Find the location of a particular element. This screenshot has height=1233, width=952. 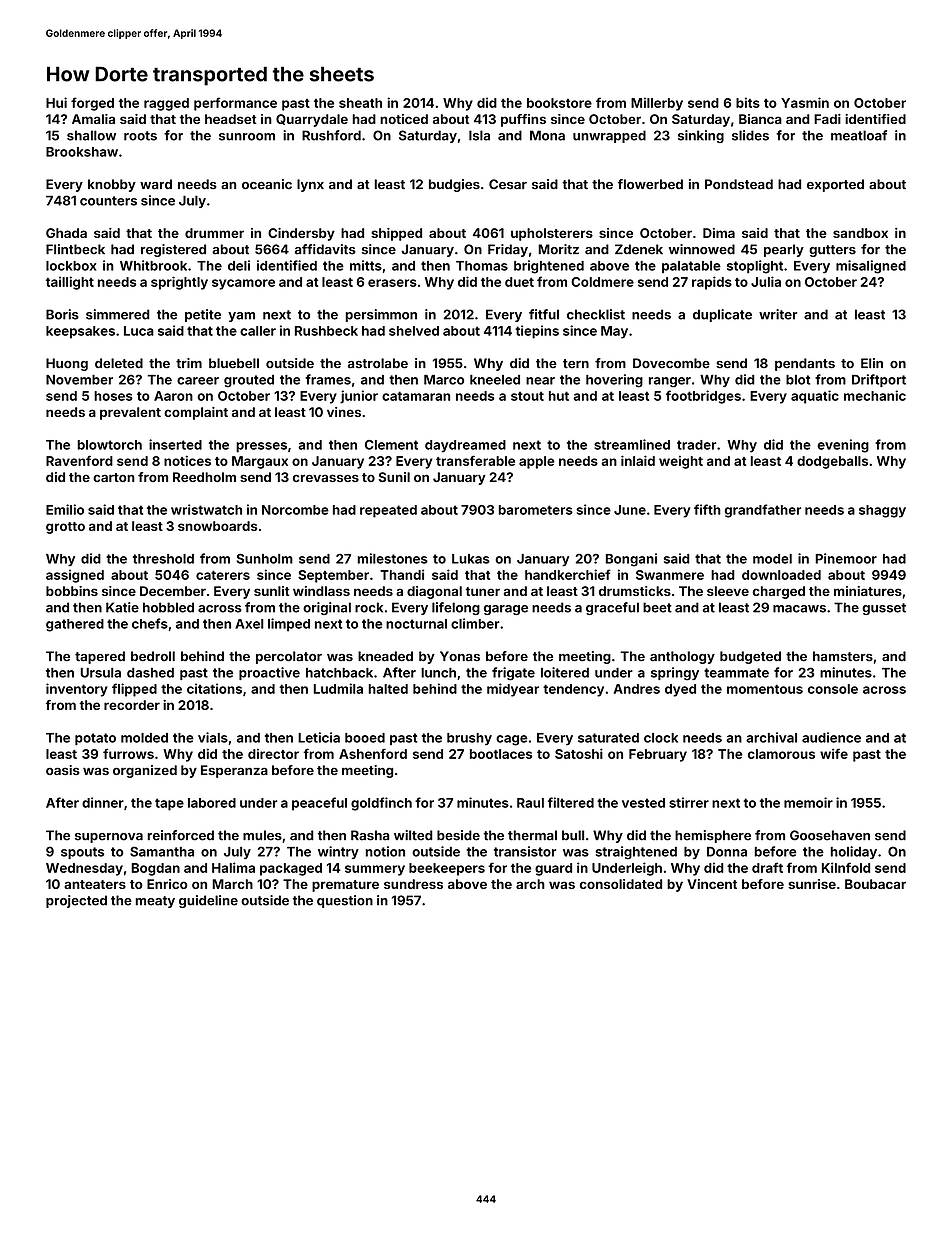

tiepins is located at coordinates (537, 332).
